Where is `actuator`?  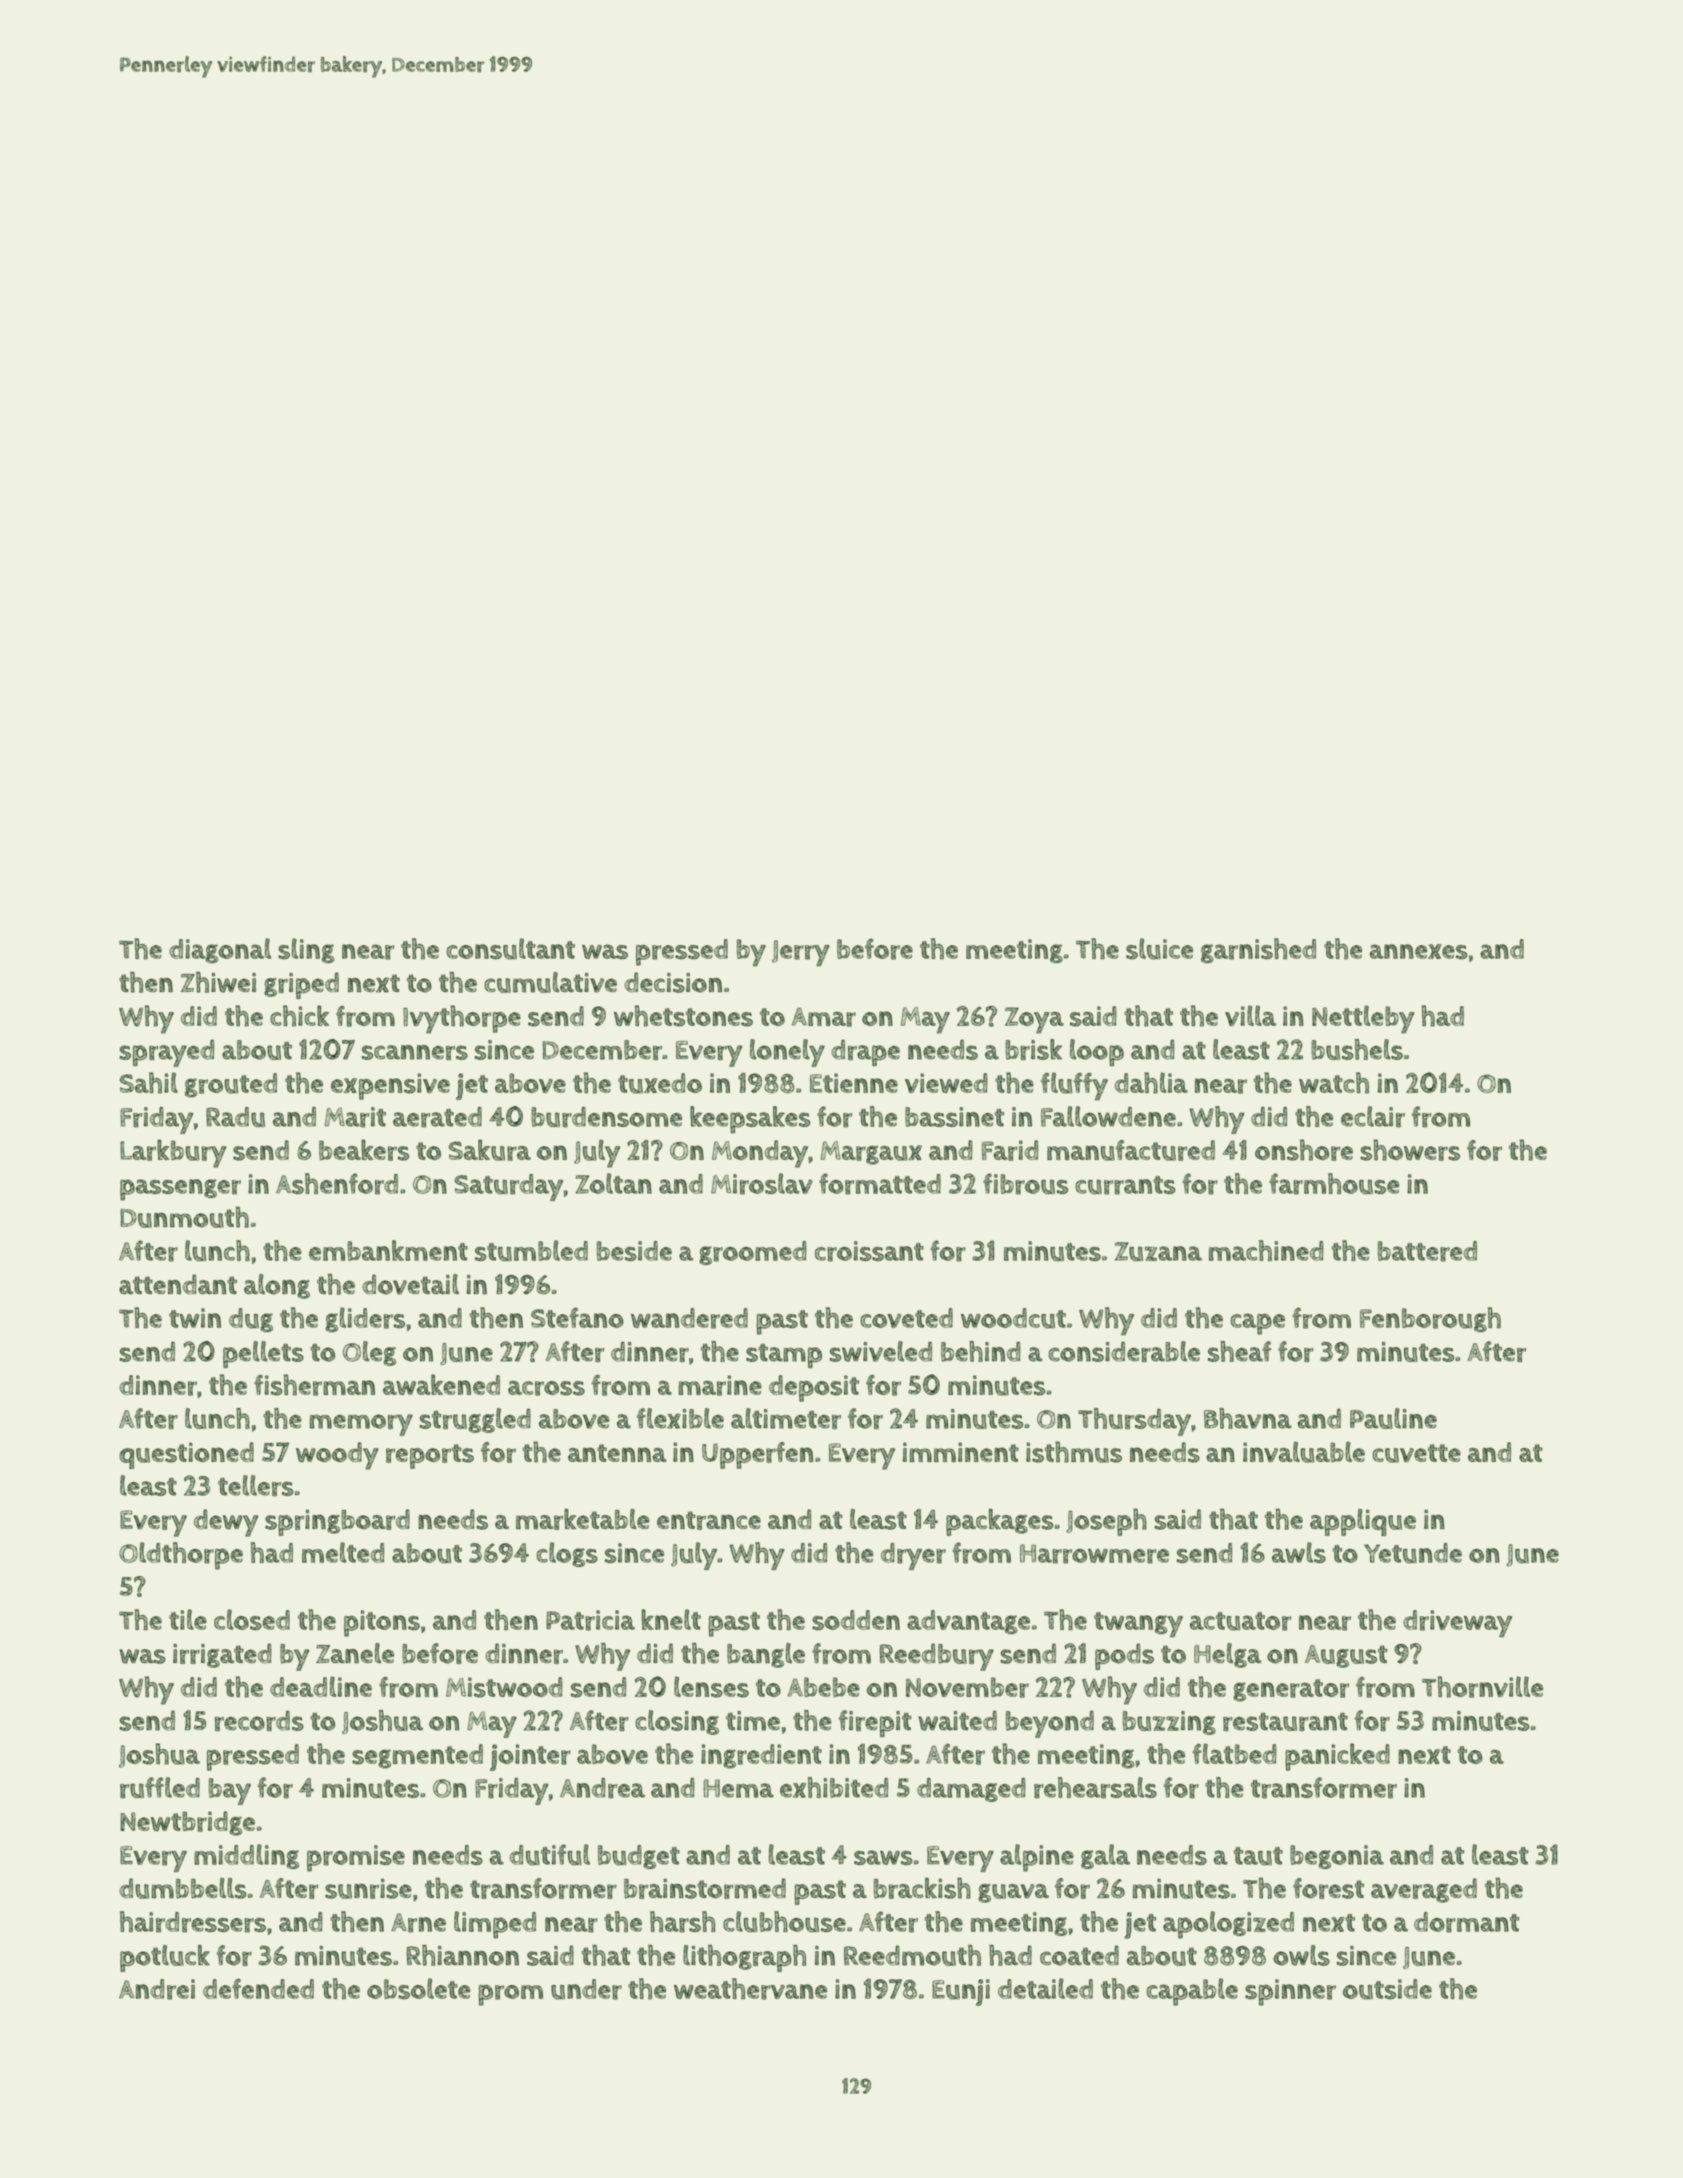 actuator is located at coordinates (1240, 1621).
